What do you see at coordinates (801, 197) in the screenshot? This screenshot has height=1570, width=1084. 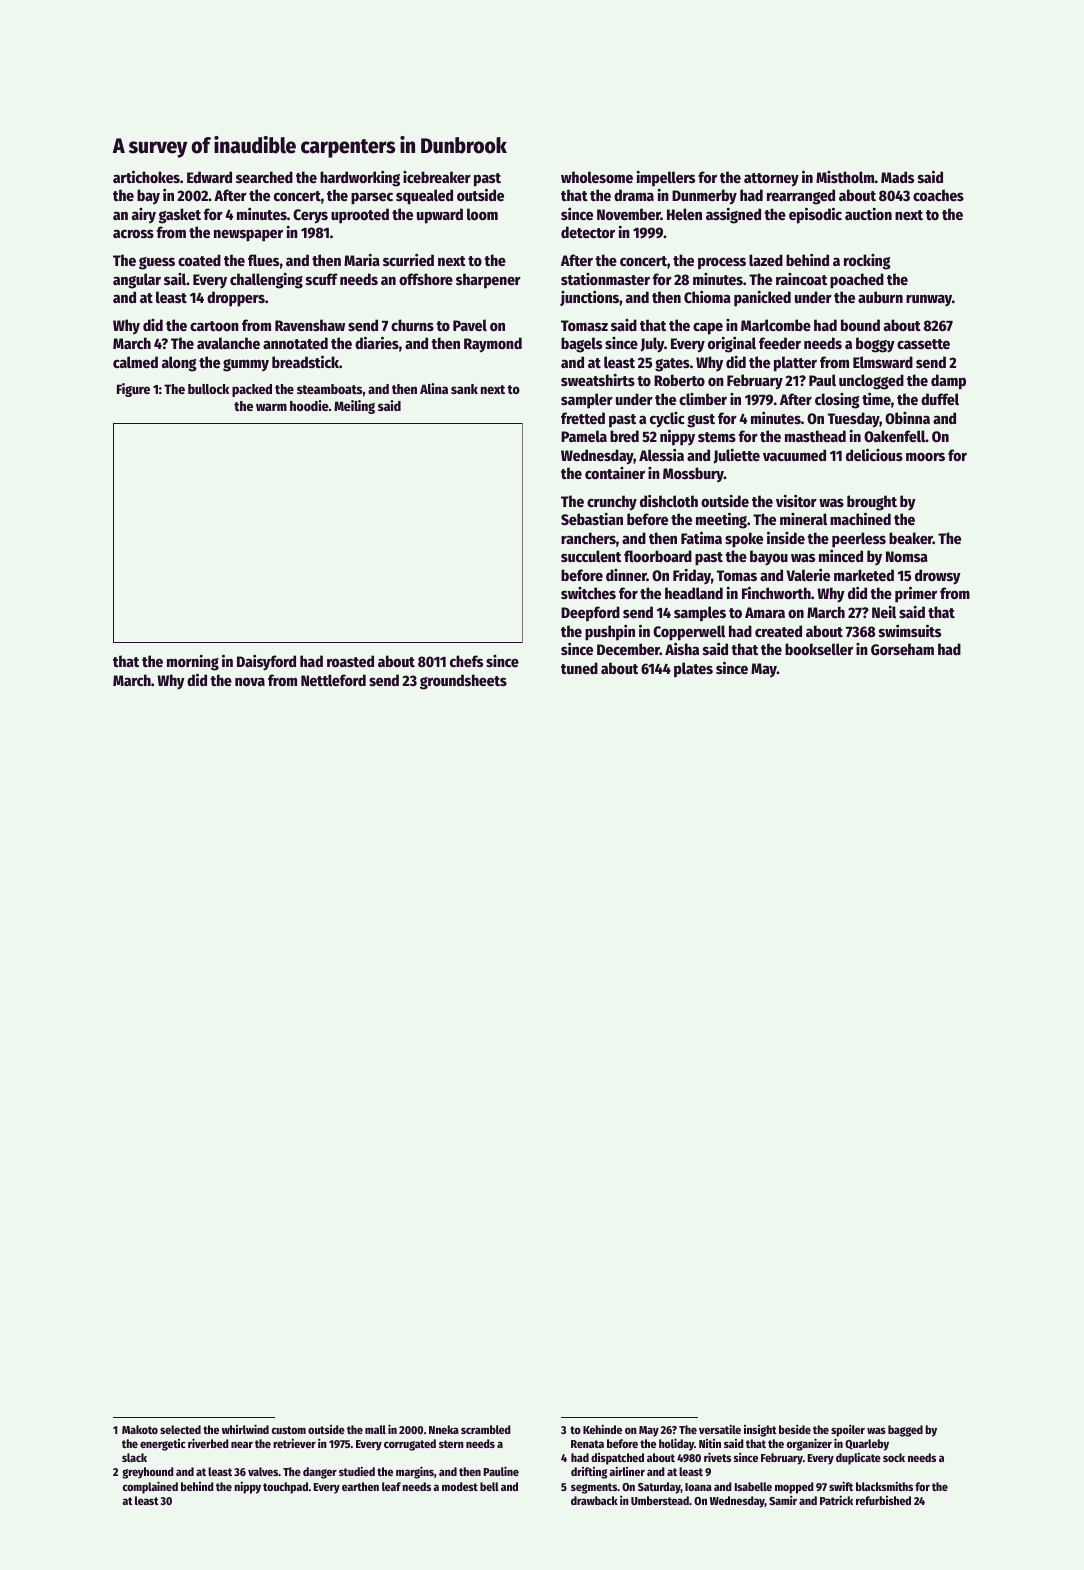 I see `rearranged` at bounding box center [801, 197].
